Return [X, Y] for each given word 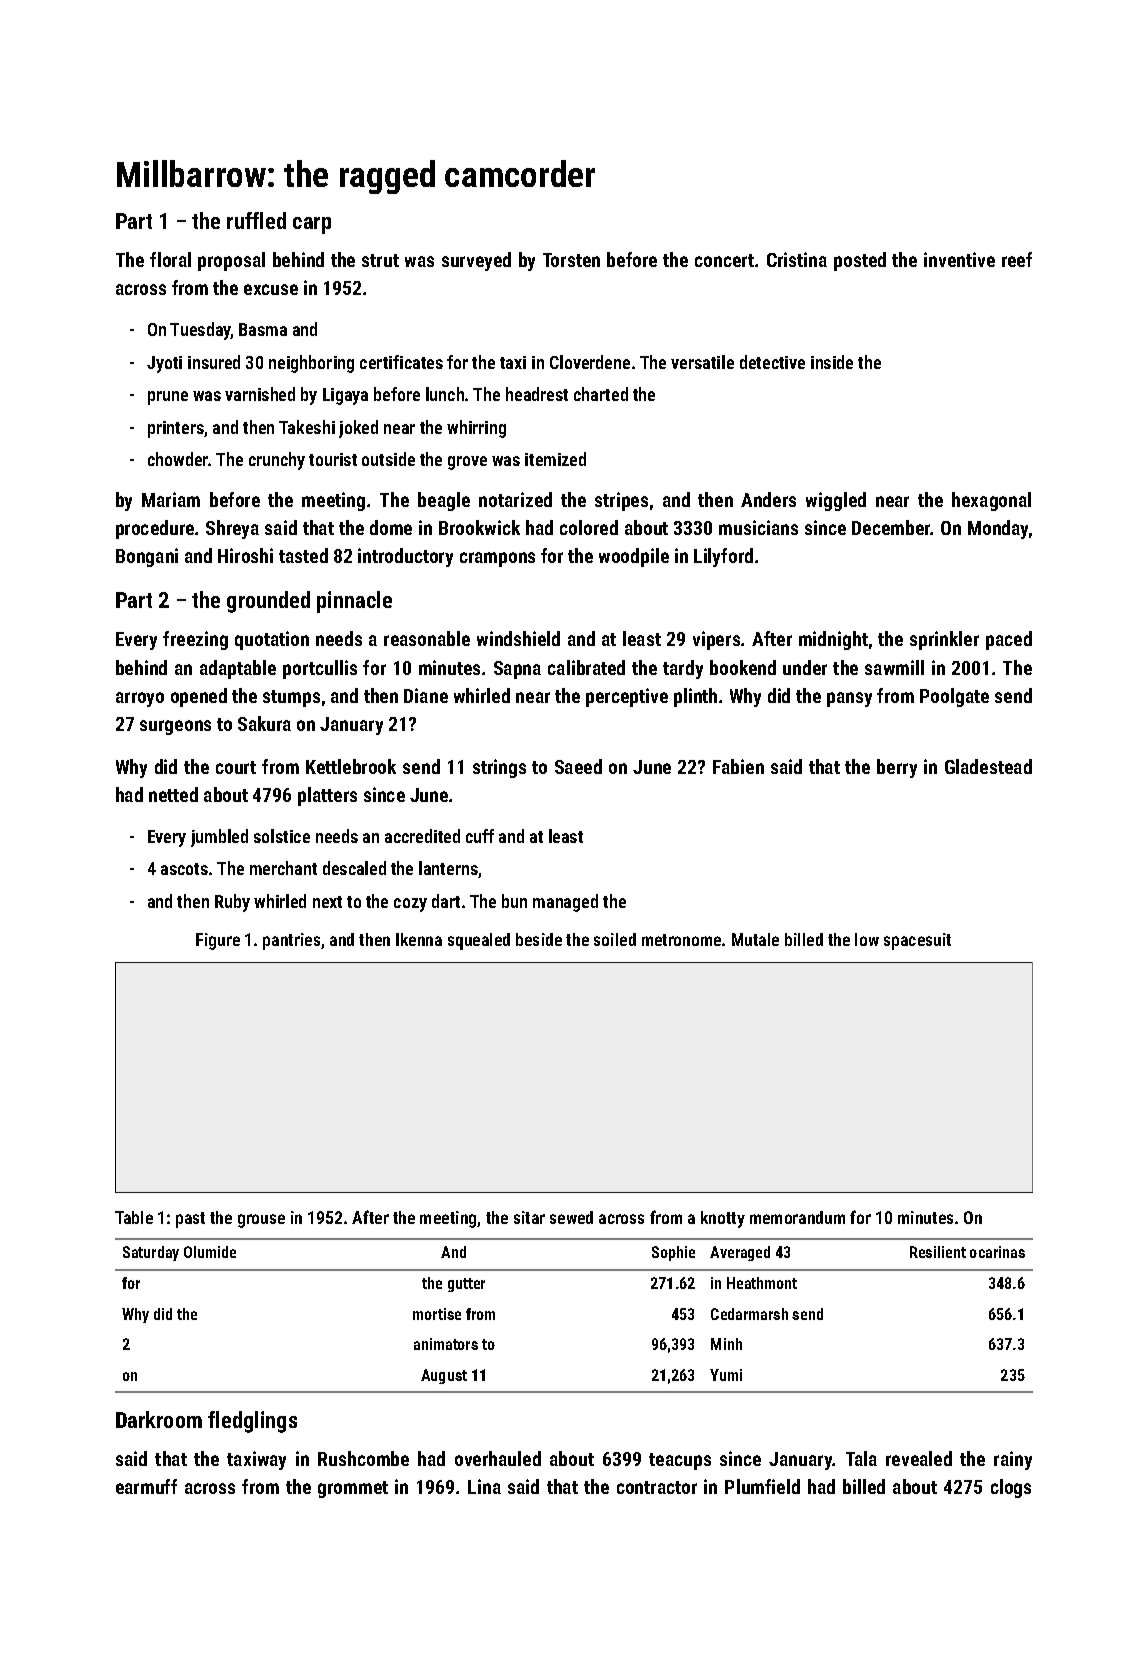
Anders [768, 499]
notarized [515, 499]
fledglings [252, 1422]
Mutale [755, 939]
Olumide [210, 1252]
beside [539, 939]
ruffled [256, 220]
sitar [529, 1217]
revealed [919, 1458]
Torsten [571, 260]
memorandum [797, 1217]
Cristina [797, 259]
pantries [291, 941]
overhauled [498, 1458]
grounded [268, 602]
